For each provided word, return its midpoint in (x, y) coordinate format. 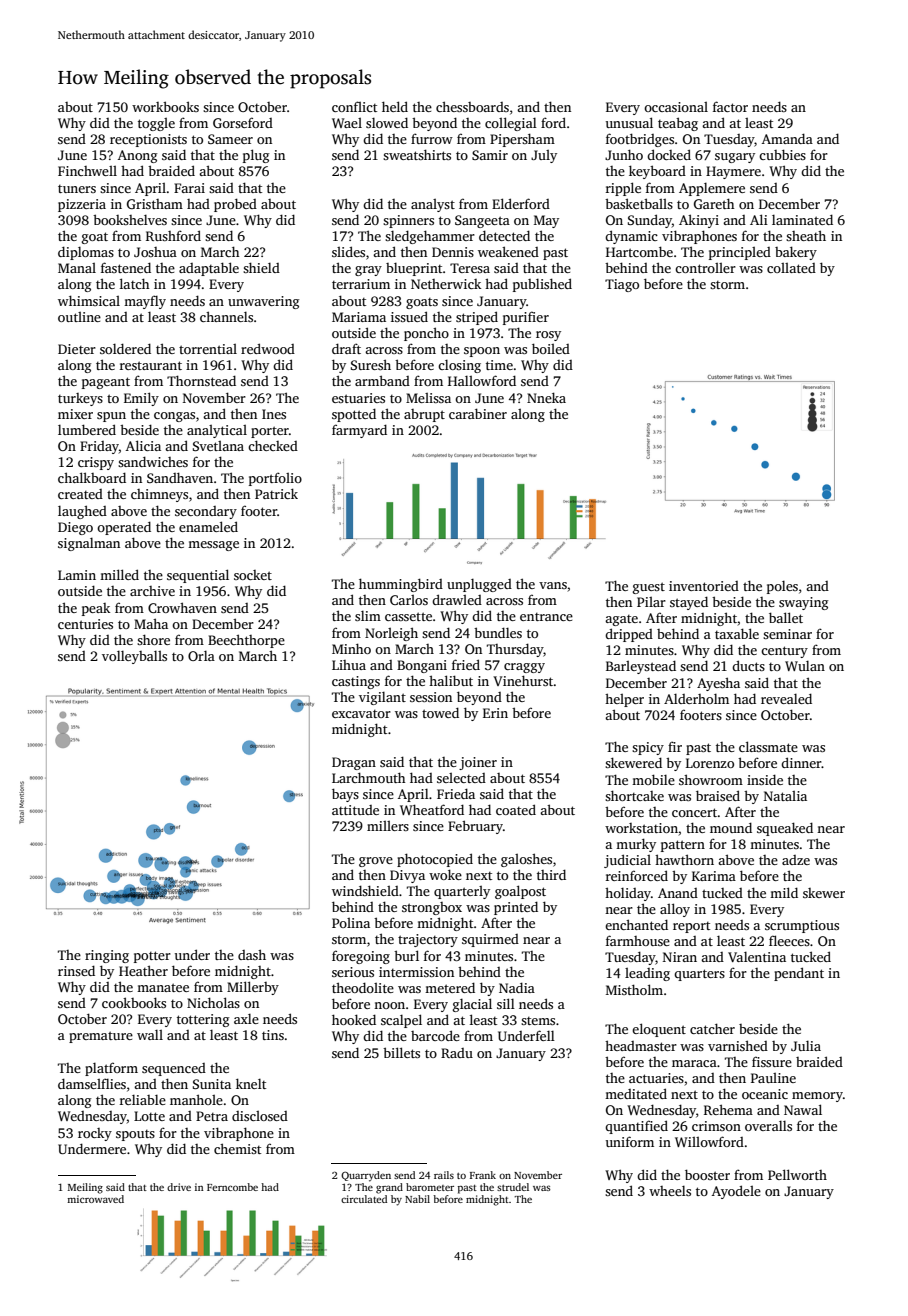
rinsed (76, 970)
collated (791, 268)
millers (388, 826)
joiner (478, 763)
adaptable (209, 269)
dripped (629, 635)
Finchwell (87, 171)
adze (796, 860)
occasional (676, 107)
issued (409, 316)
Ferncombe (232, 1187)
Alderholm (696, 699)
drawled (457, 599)
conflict (354, 106)
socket (253, 575)
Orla (201, 656)
